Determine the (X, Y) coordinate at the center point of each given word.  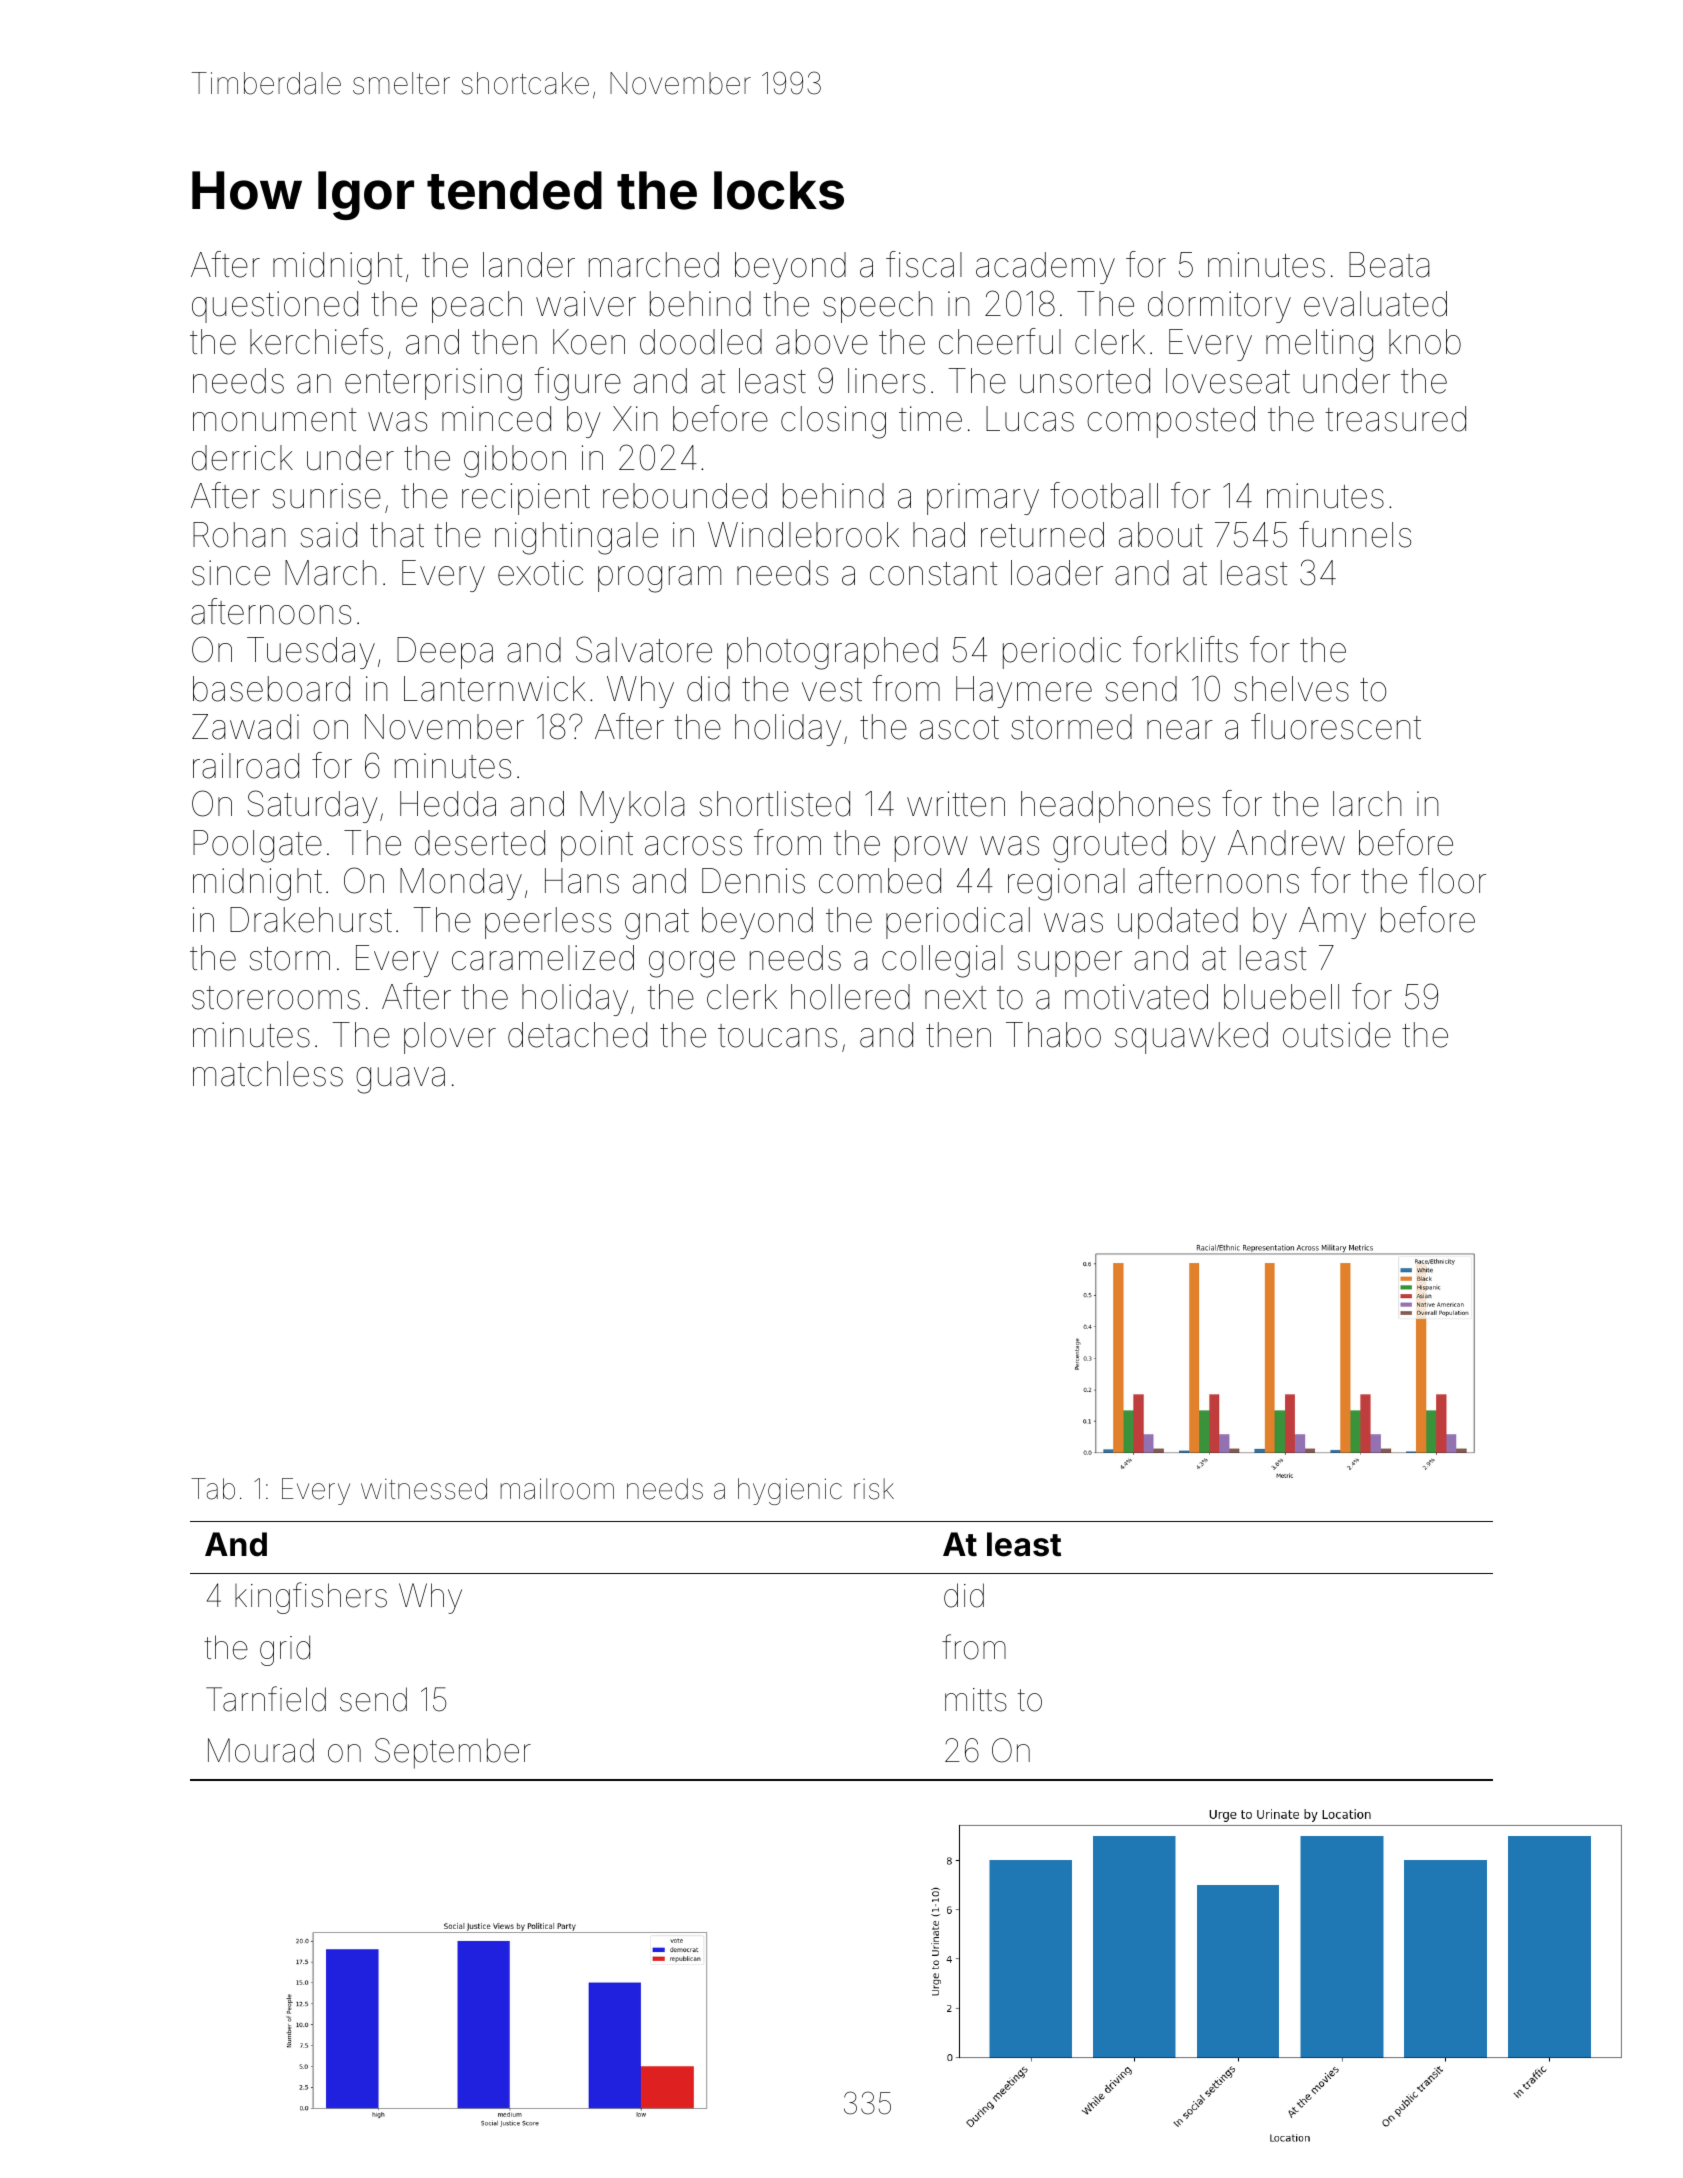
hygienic (790, 1491)
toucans (777, 1036)
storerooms (276, 998)
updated (1178, 923)
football (1104, 495)
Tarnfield (266, 1699)
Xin (635, 418)
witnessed (424, 1489)
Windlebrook (803, 535)
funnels (1355, 534)
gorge (692, 964)
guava (400, 1080)
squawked (1191, 1038)
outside (1337, 1035)
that (397, 535)
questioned (275, 307)
